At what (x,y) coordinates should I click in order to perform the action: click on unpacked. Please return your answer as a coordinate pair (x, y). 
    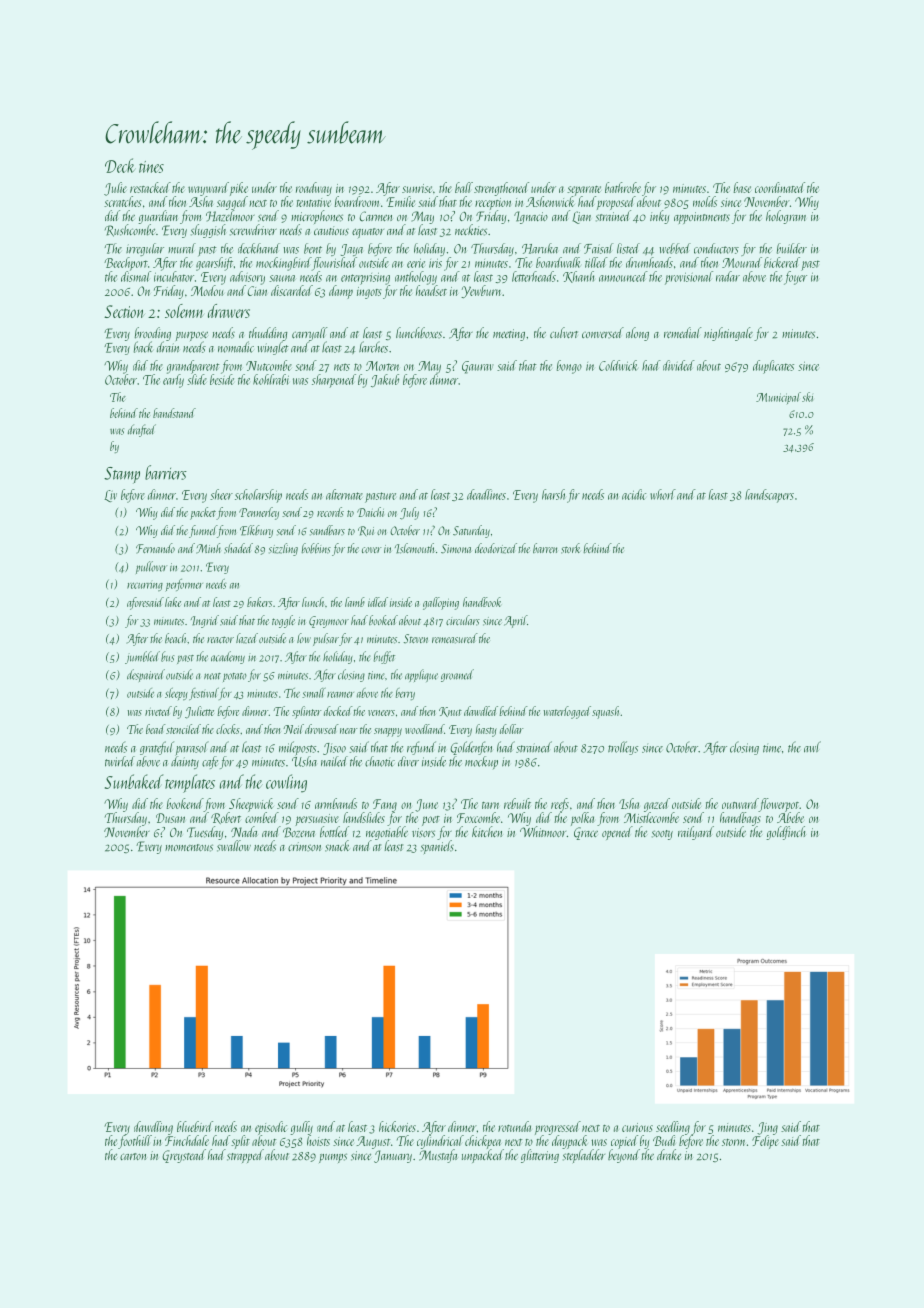
    Looking at the image, I should click on (483, 1156).
